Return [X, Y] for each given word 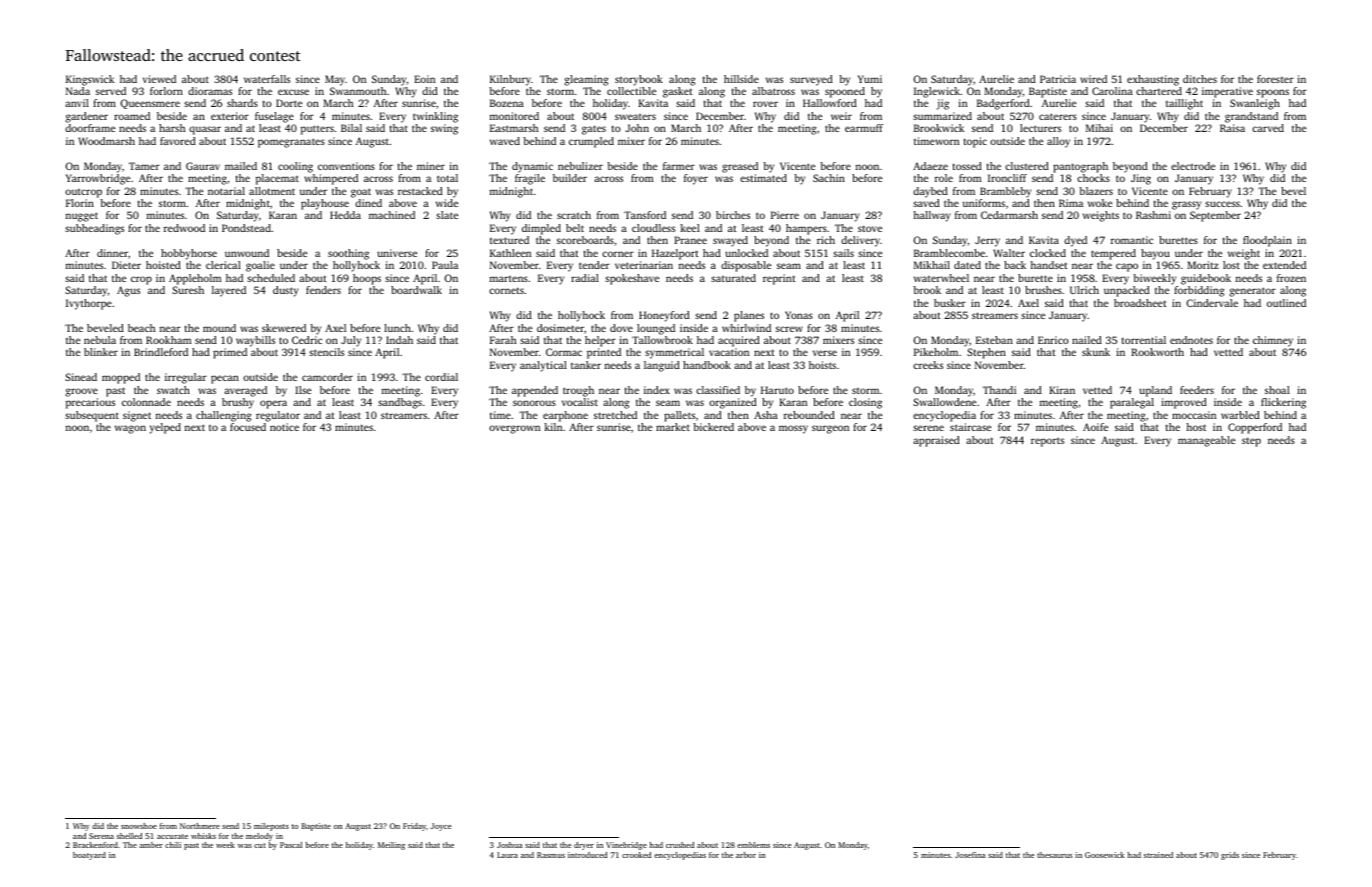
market [673, 427]
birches [733, 215]
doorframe [90, 128]
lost [1231, 265]
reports [1047, 442]
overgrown [514, 429]
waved [505, 141]
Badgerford [1003, 104]
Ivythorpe [89, 304]
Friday [414, 827]
